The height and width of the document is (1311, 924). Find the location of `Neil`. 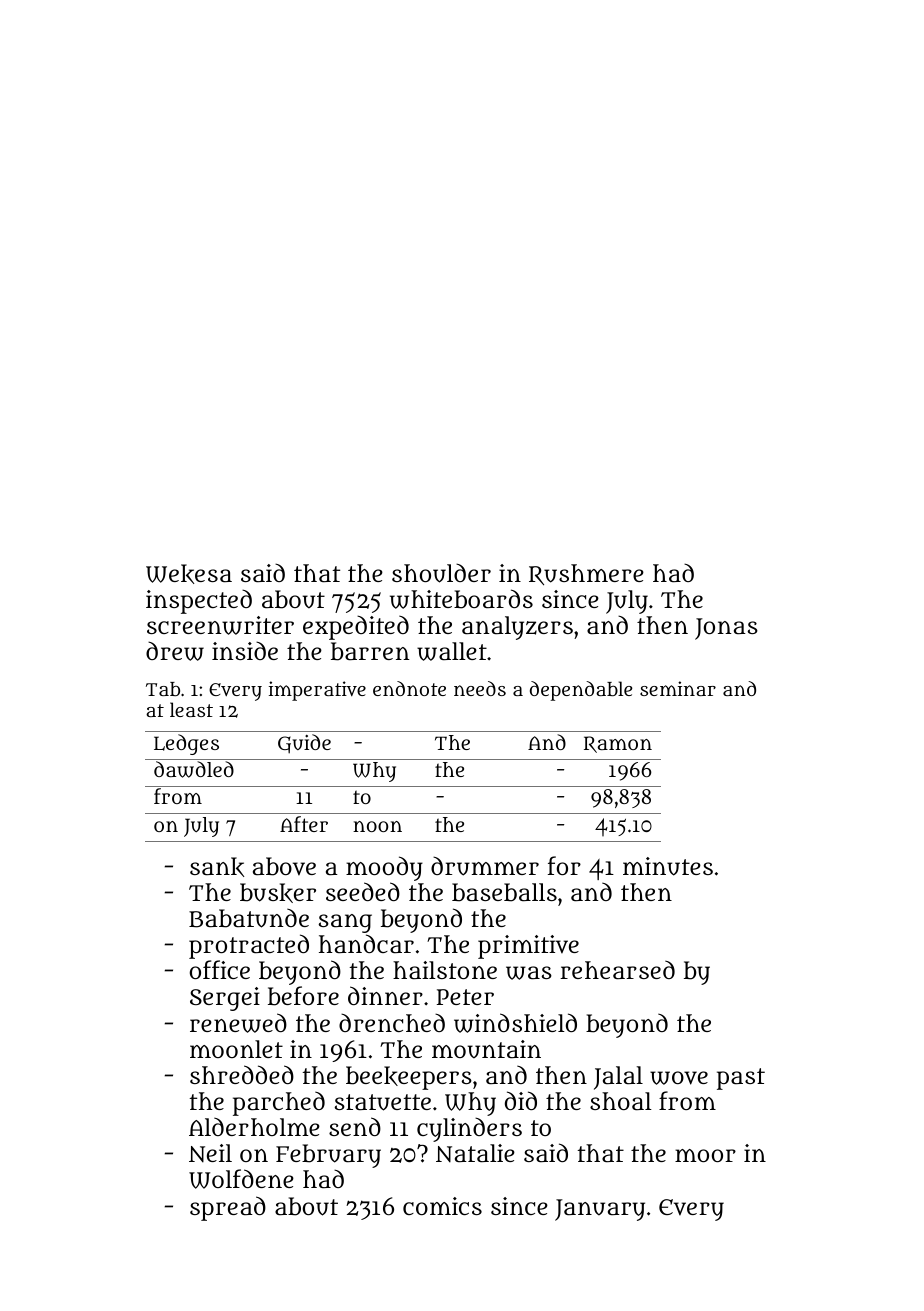

Neil is located at coordinates (210, 1153).
